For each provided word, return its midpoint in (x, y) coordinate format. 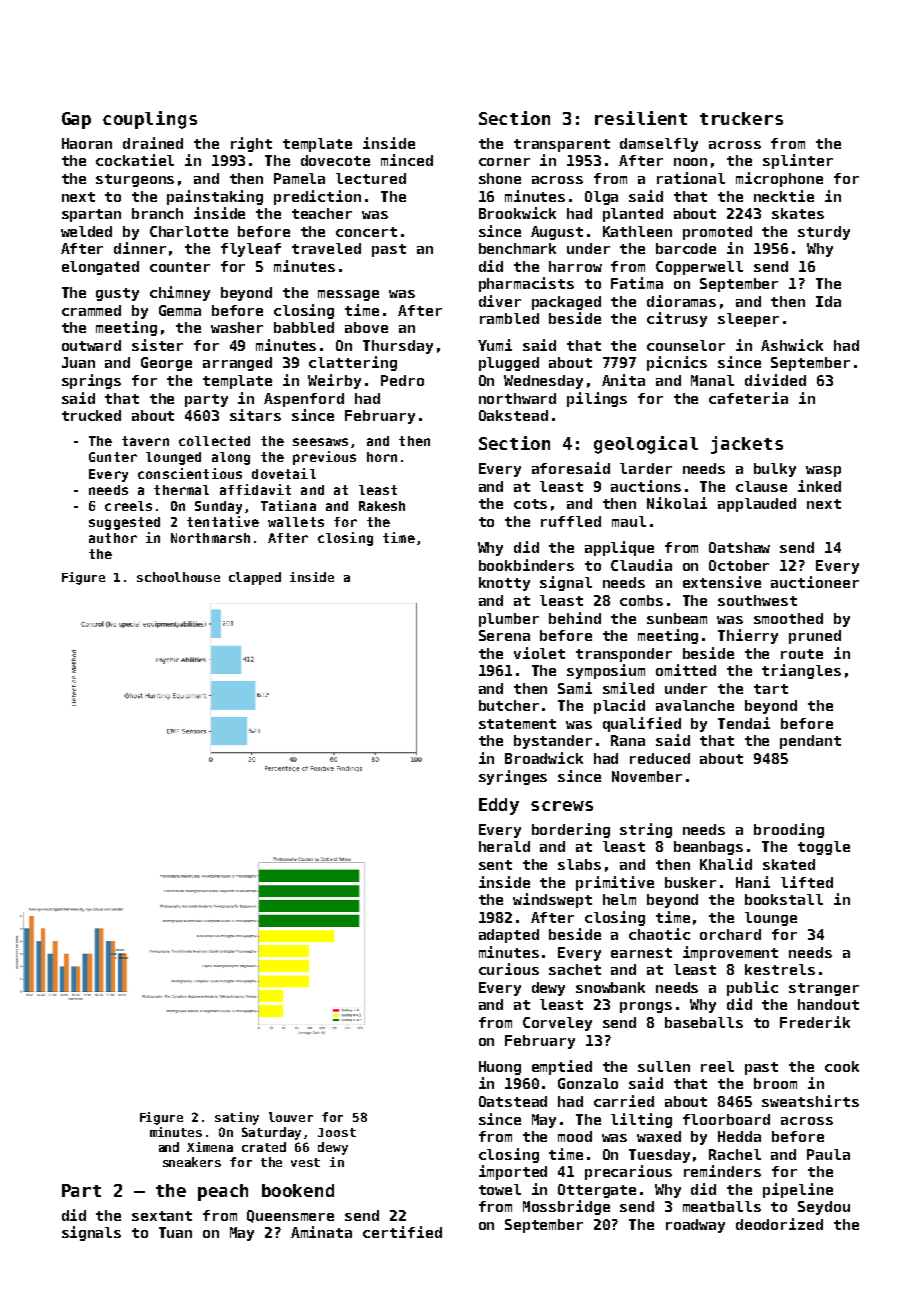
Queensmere (290, 1216)
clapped (255, 578)
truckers (741, 118)
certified (402, 1232)
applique (619, 548)
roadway (695, 1226)
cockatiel (135, 160)
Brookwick (517, 213)
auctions (646, 486)
